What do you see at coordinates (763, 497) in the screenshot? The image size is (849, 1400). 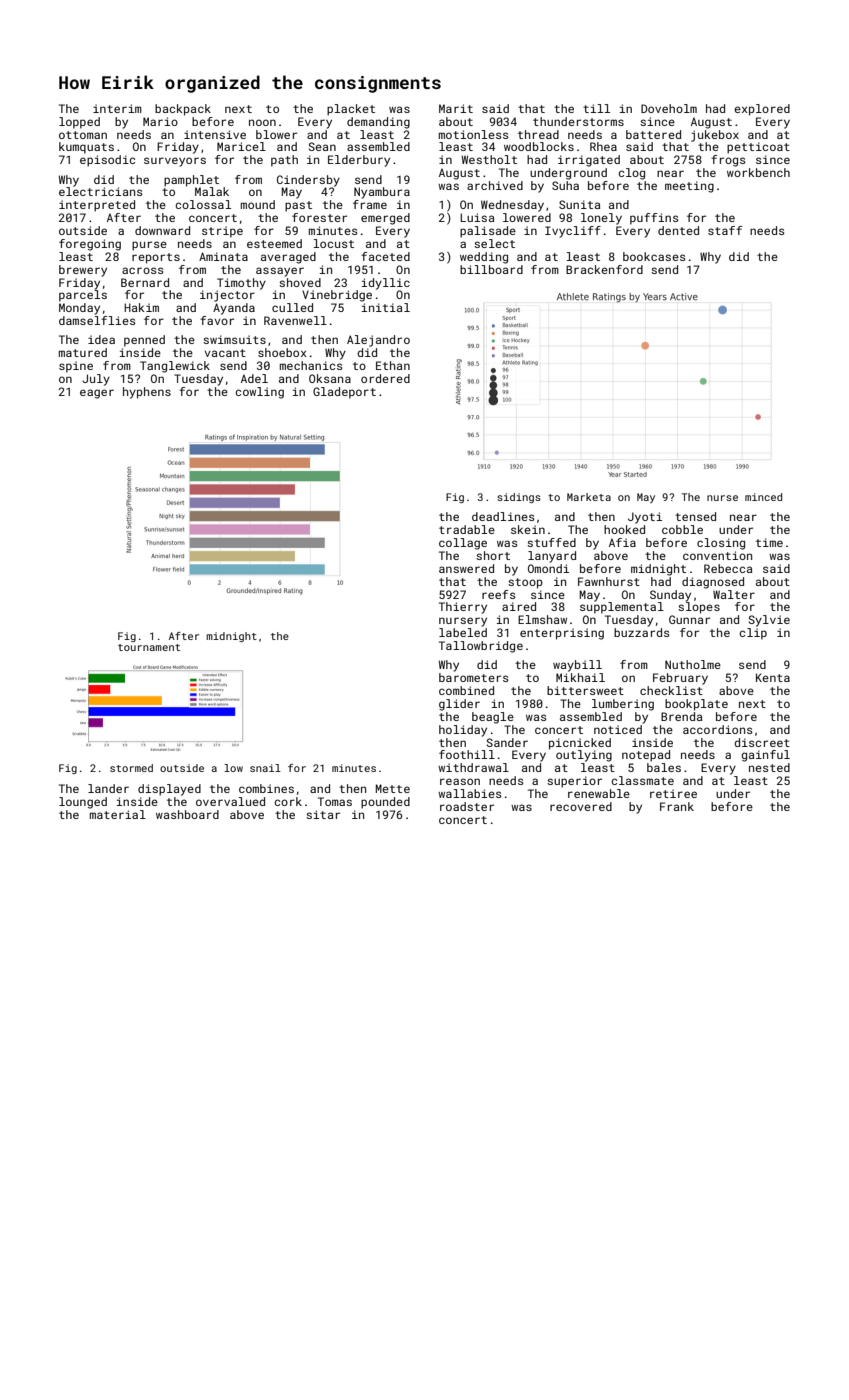 I see `minced` at bounding box center [763, 497].
